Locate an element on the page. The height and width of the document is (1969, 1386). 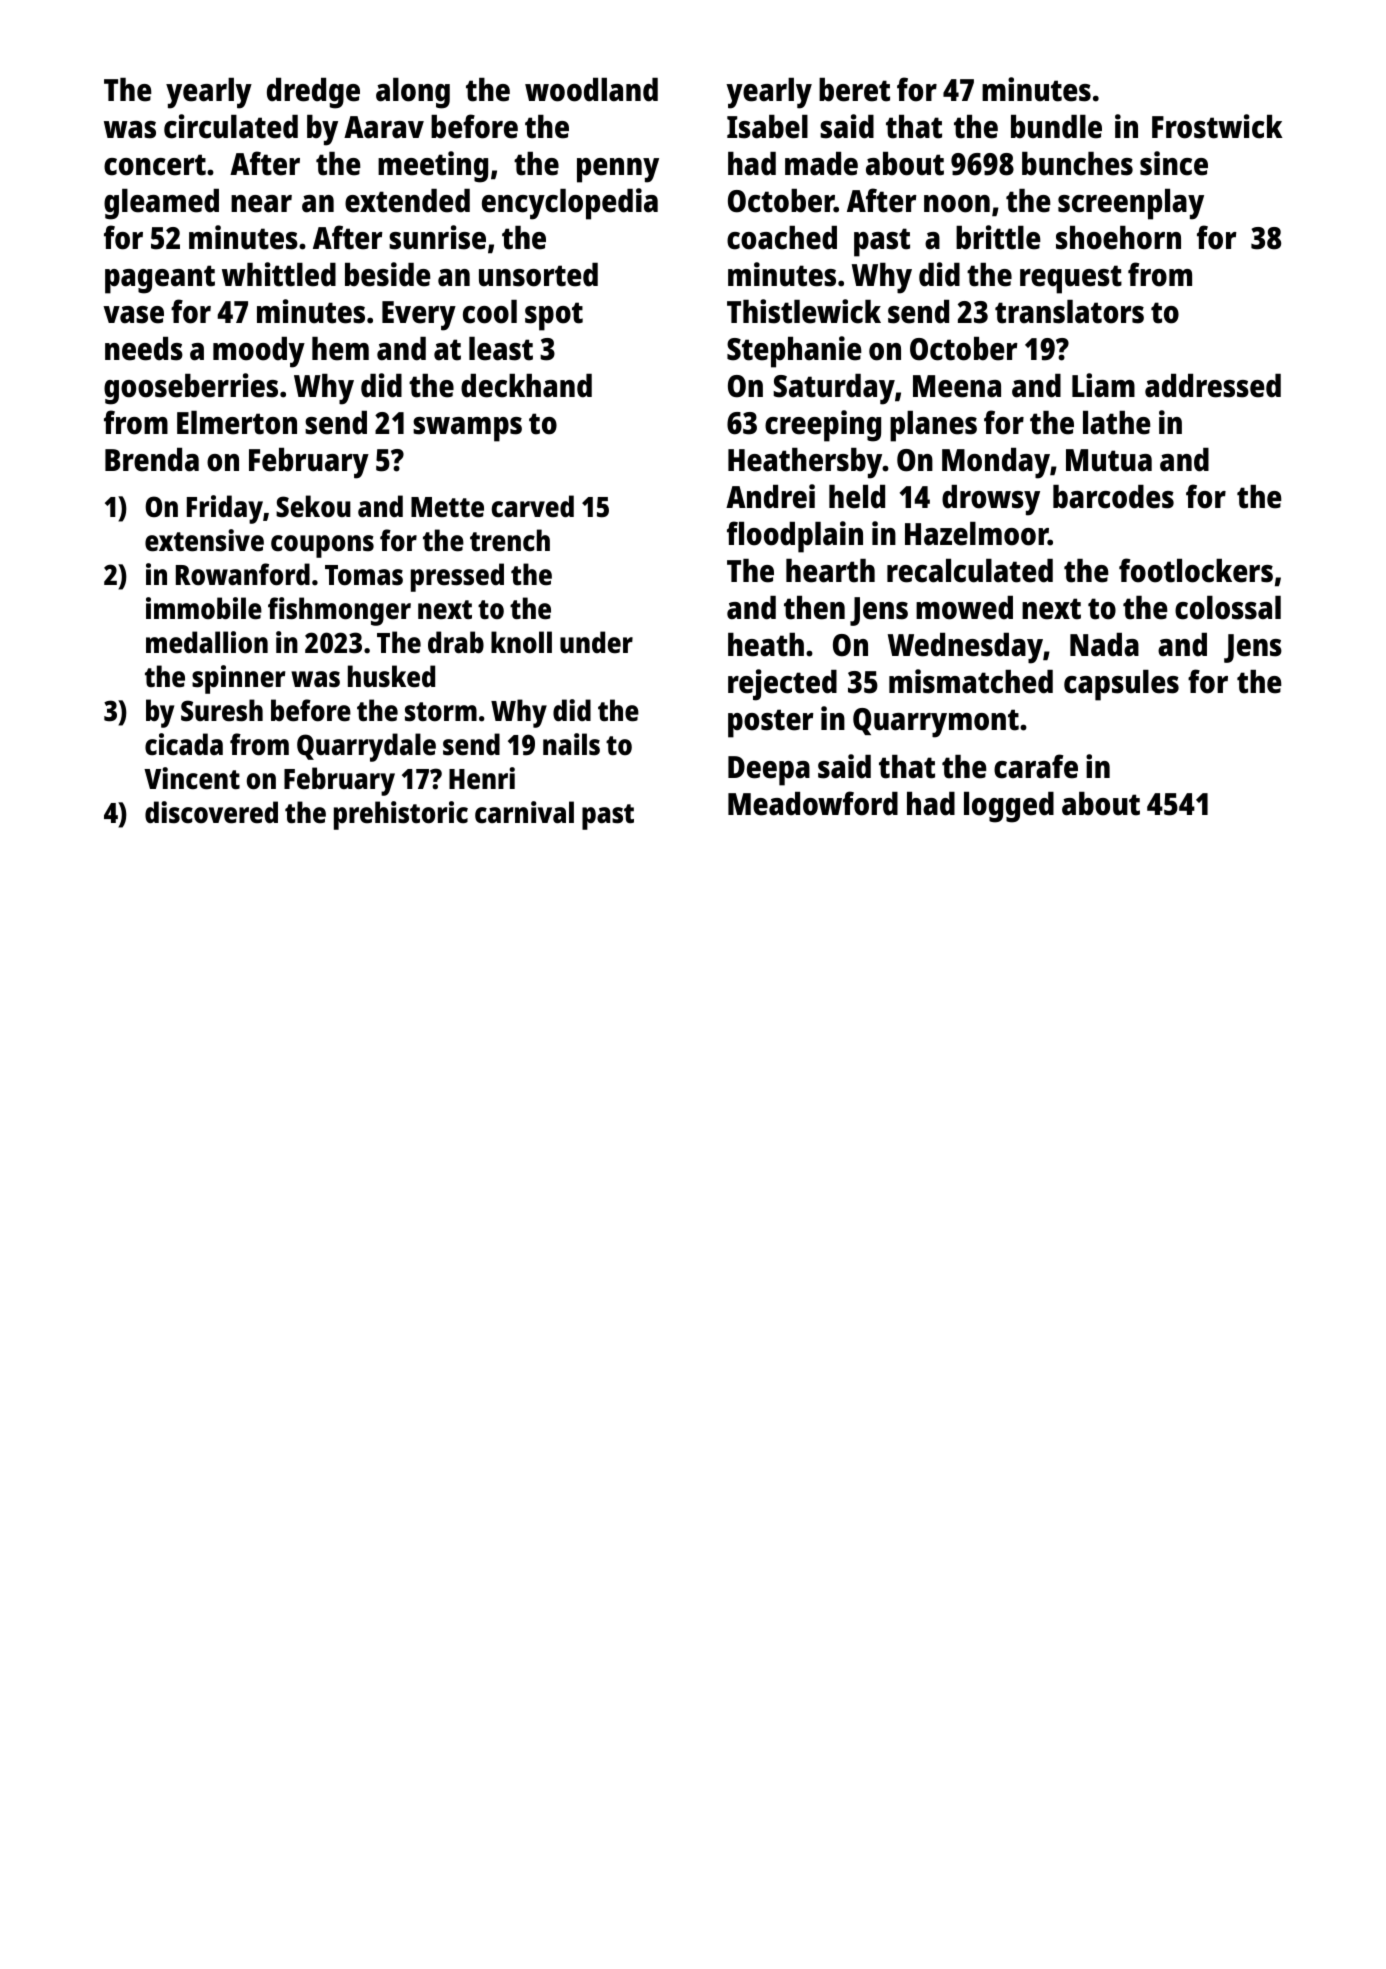
spinner is located at coordinates (238, 679).
